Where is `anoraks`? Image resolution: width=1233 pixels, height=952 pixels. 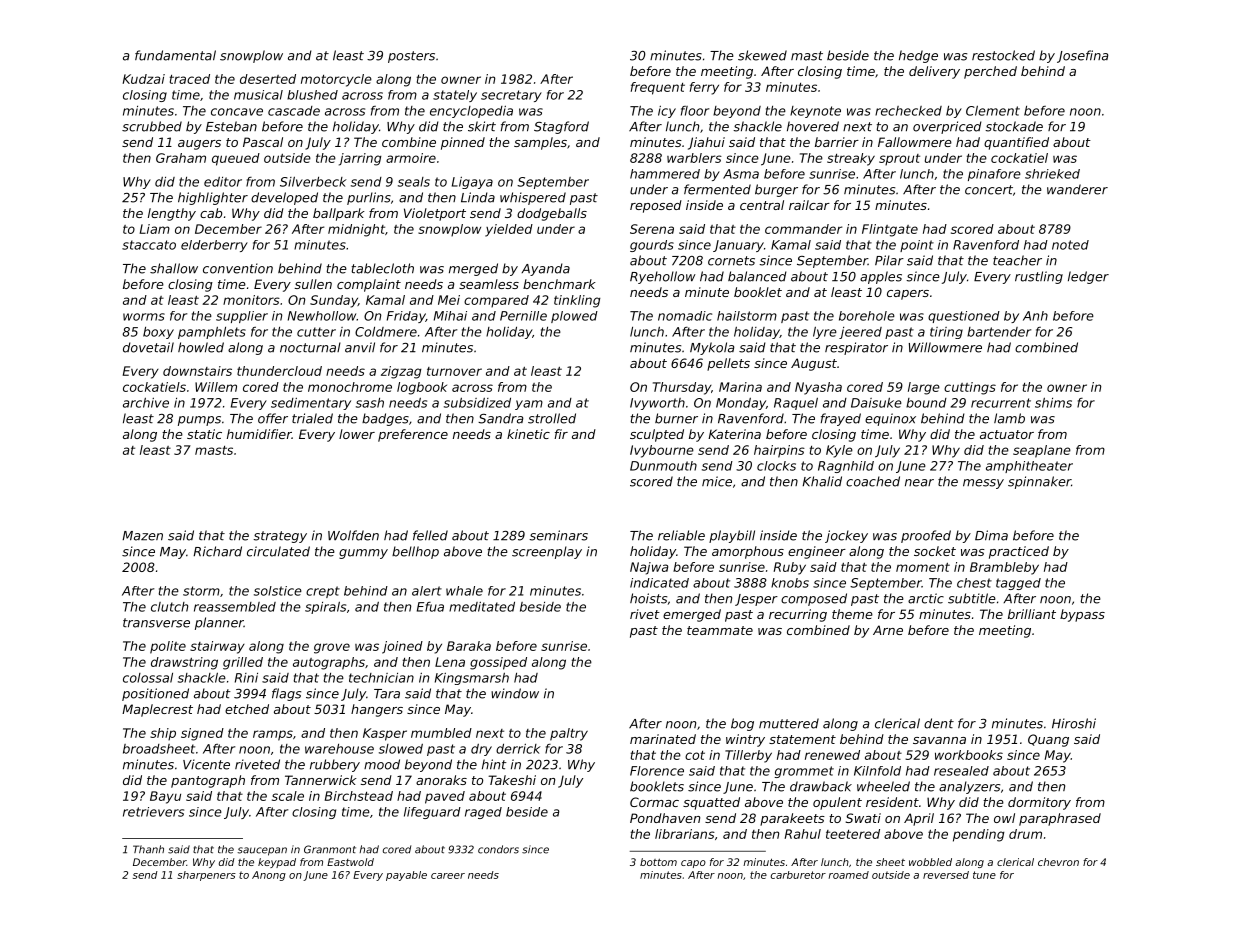
anoraks is located at coordinates (441, 780).
